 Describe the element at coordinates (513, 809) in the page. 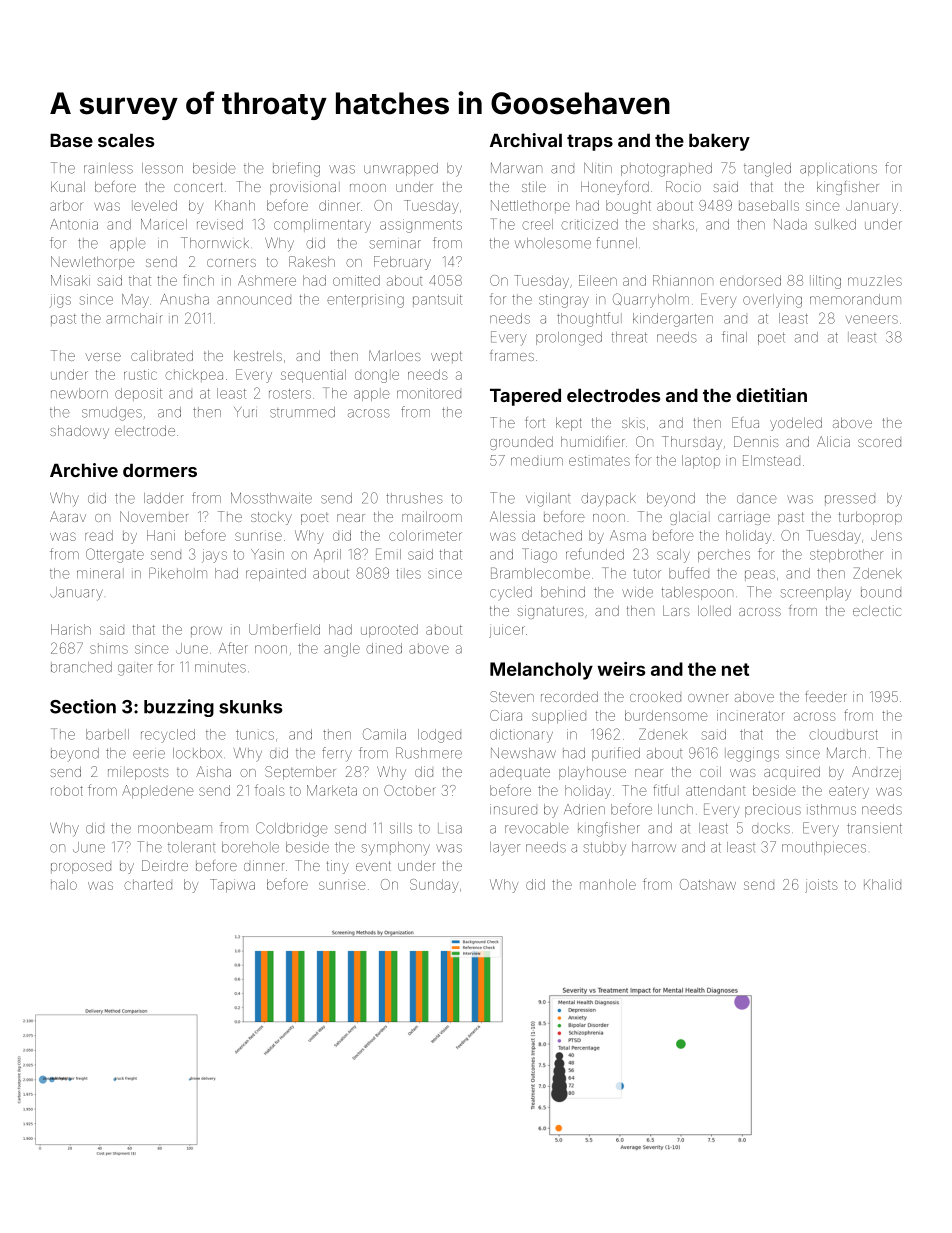

I see `insured` at that location.
